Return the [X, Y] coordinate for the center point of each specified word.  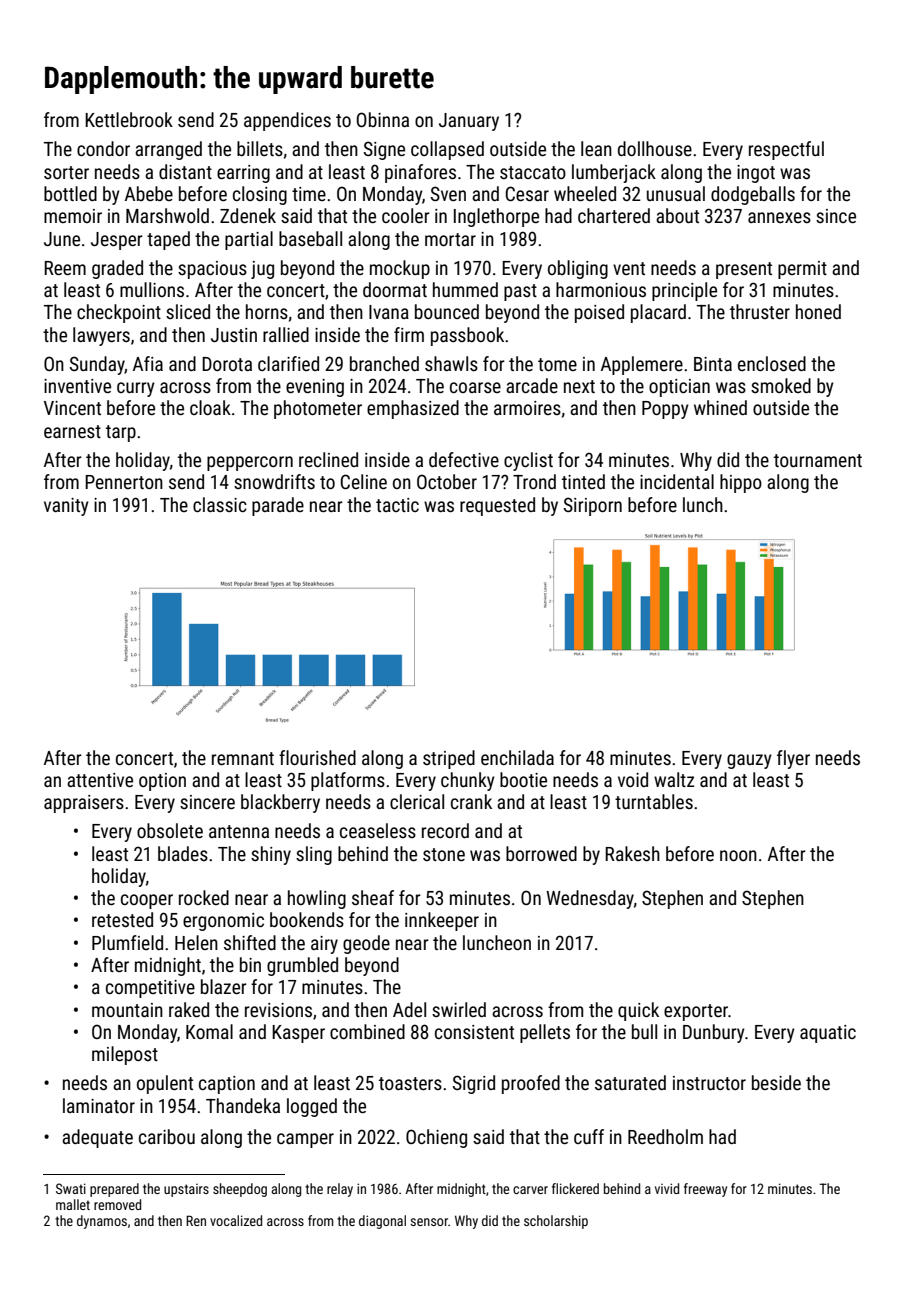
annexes [779, 217]
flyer [793, 759]
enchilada [517, 757]
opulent [165, 1084]
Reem [65, 268]
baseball [310, 238]
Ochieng [436, 1138]
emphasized [413, 409]
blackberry [280, 803]
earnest [72, 431]
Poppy [665, 410]
